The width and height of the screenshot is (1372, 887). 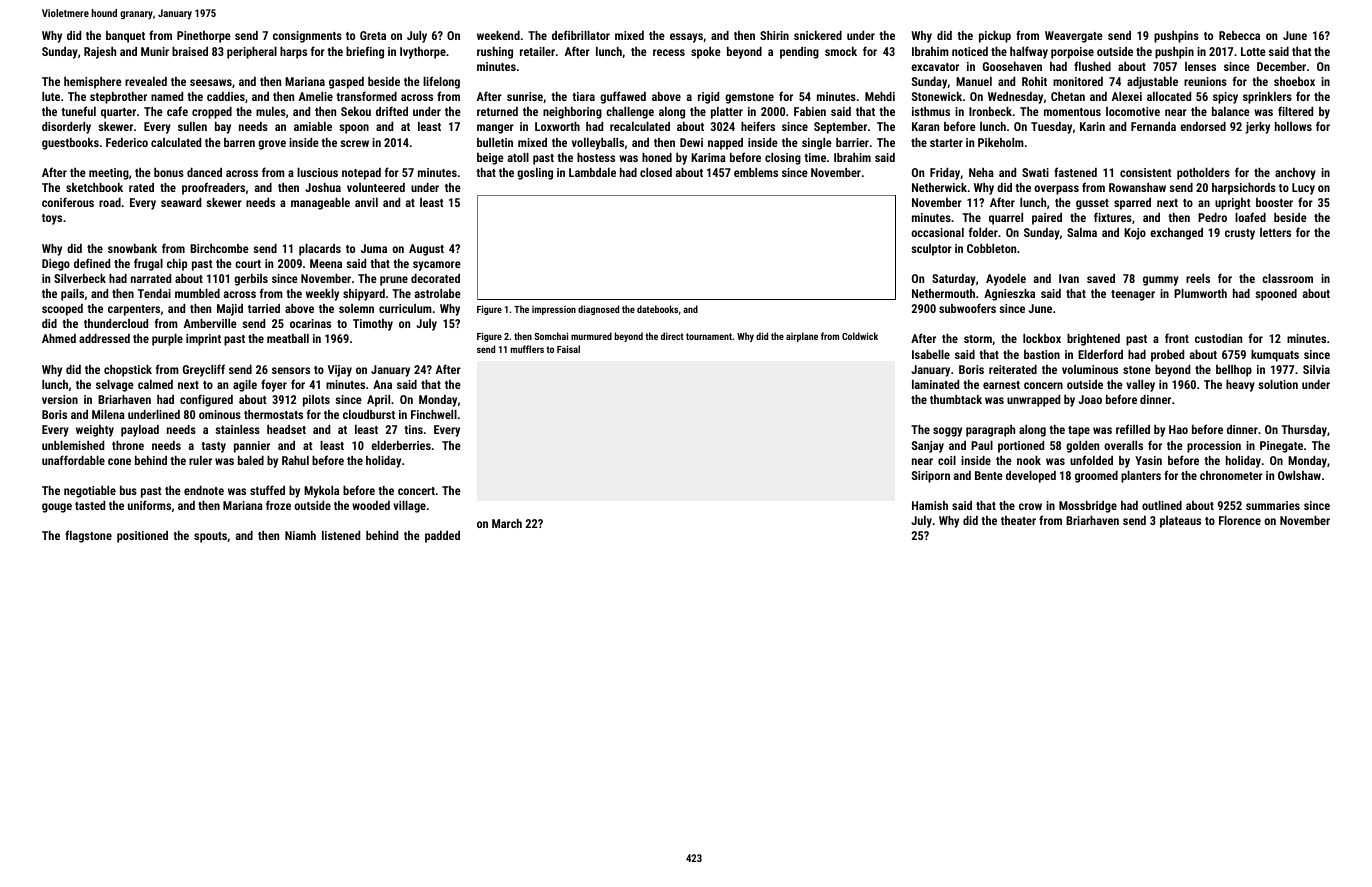 I want to click on loafed, so click(x=1250, y=217).
